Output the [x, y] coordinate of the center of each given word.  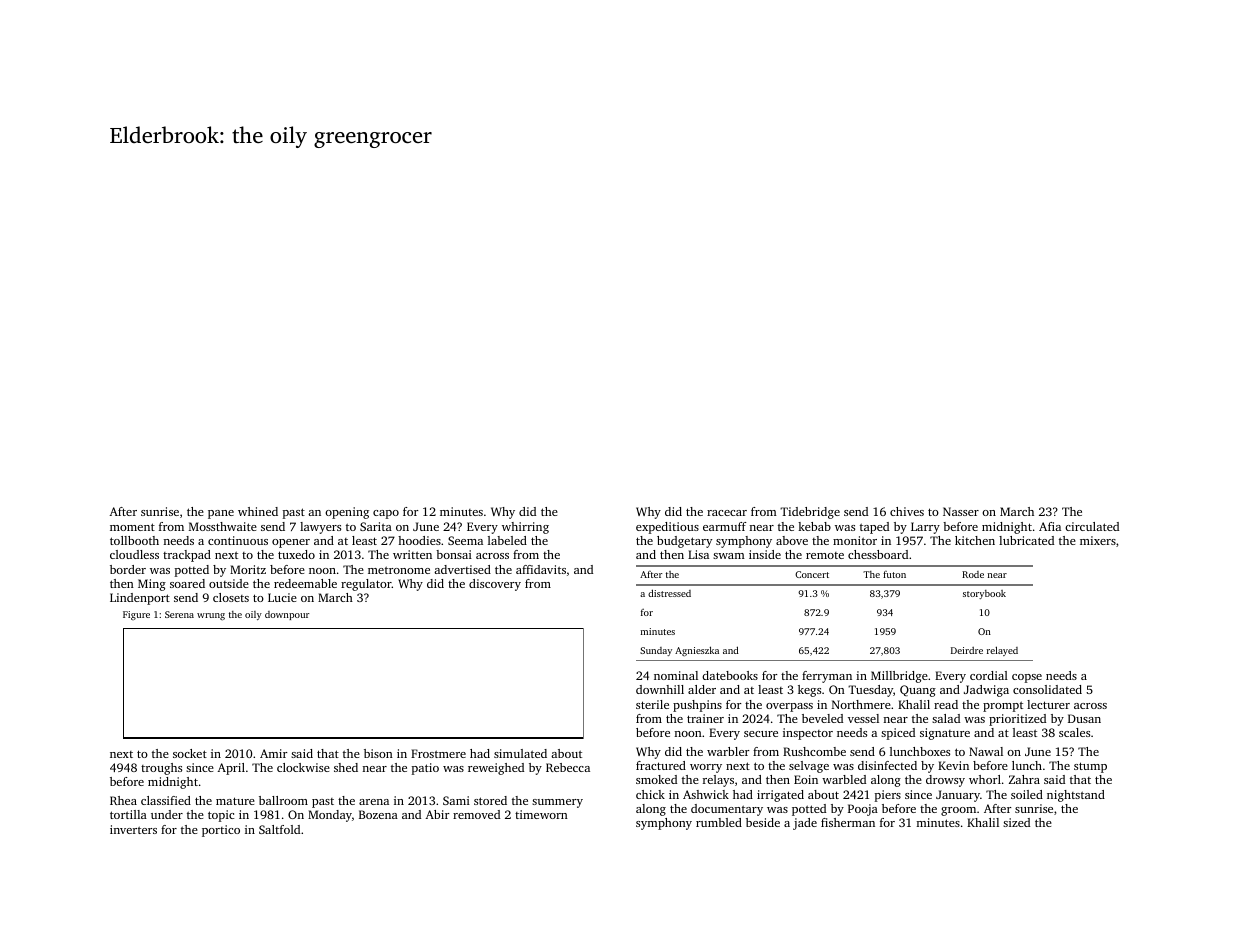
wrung [211, 616]
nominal [676, 675]
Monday [330, 816]
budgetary [684, 542]
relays [718, 781]
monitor [855, 540]
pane [221, 514]
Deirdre [967, 650]
